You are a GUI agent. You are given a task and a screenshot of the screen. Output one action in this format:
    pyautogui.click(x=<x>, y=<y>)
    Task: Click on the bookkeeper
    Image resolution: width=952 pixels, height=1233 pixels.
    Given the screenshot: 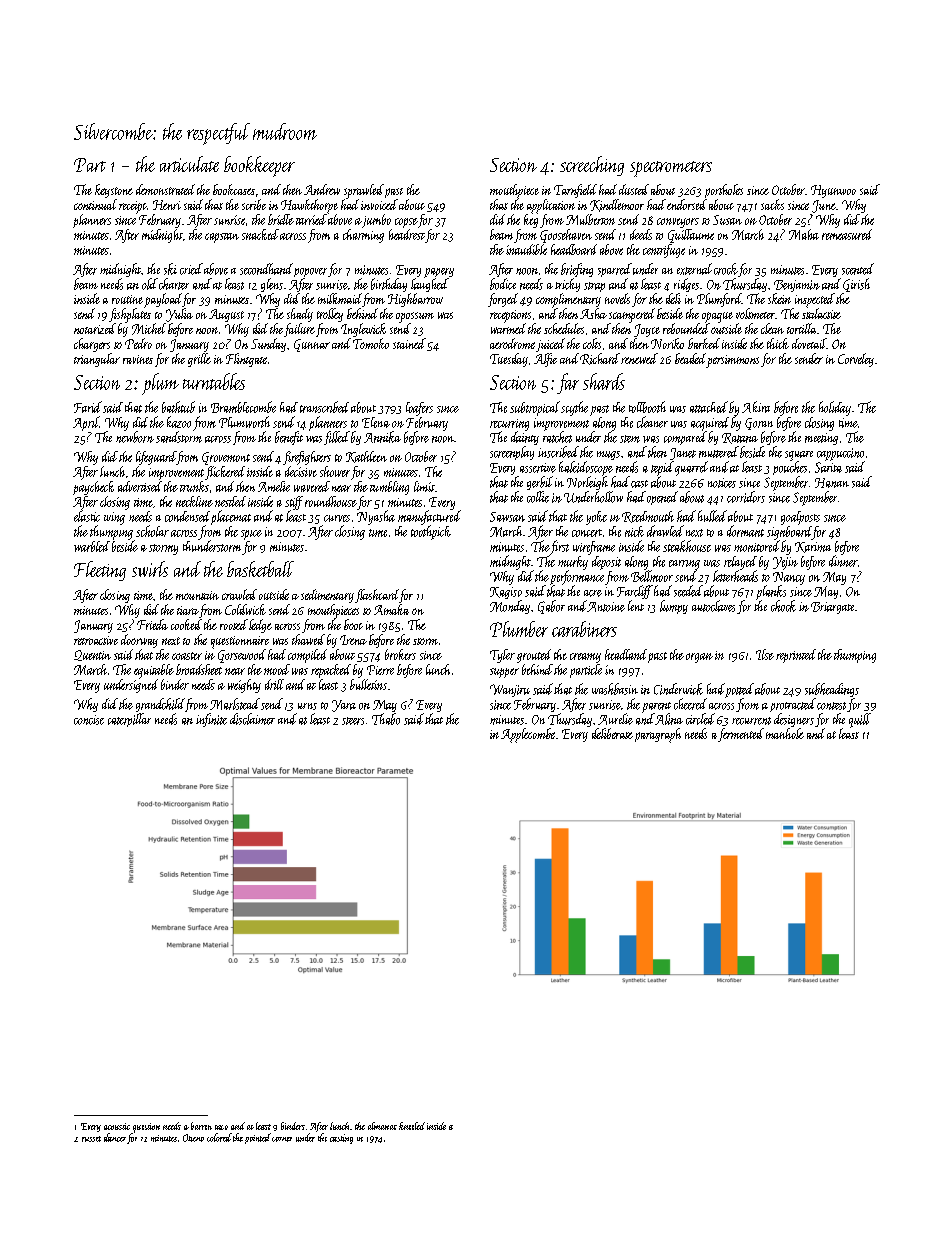 What is the action you would take?
    pyautogui.click(x=259, y=166)
